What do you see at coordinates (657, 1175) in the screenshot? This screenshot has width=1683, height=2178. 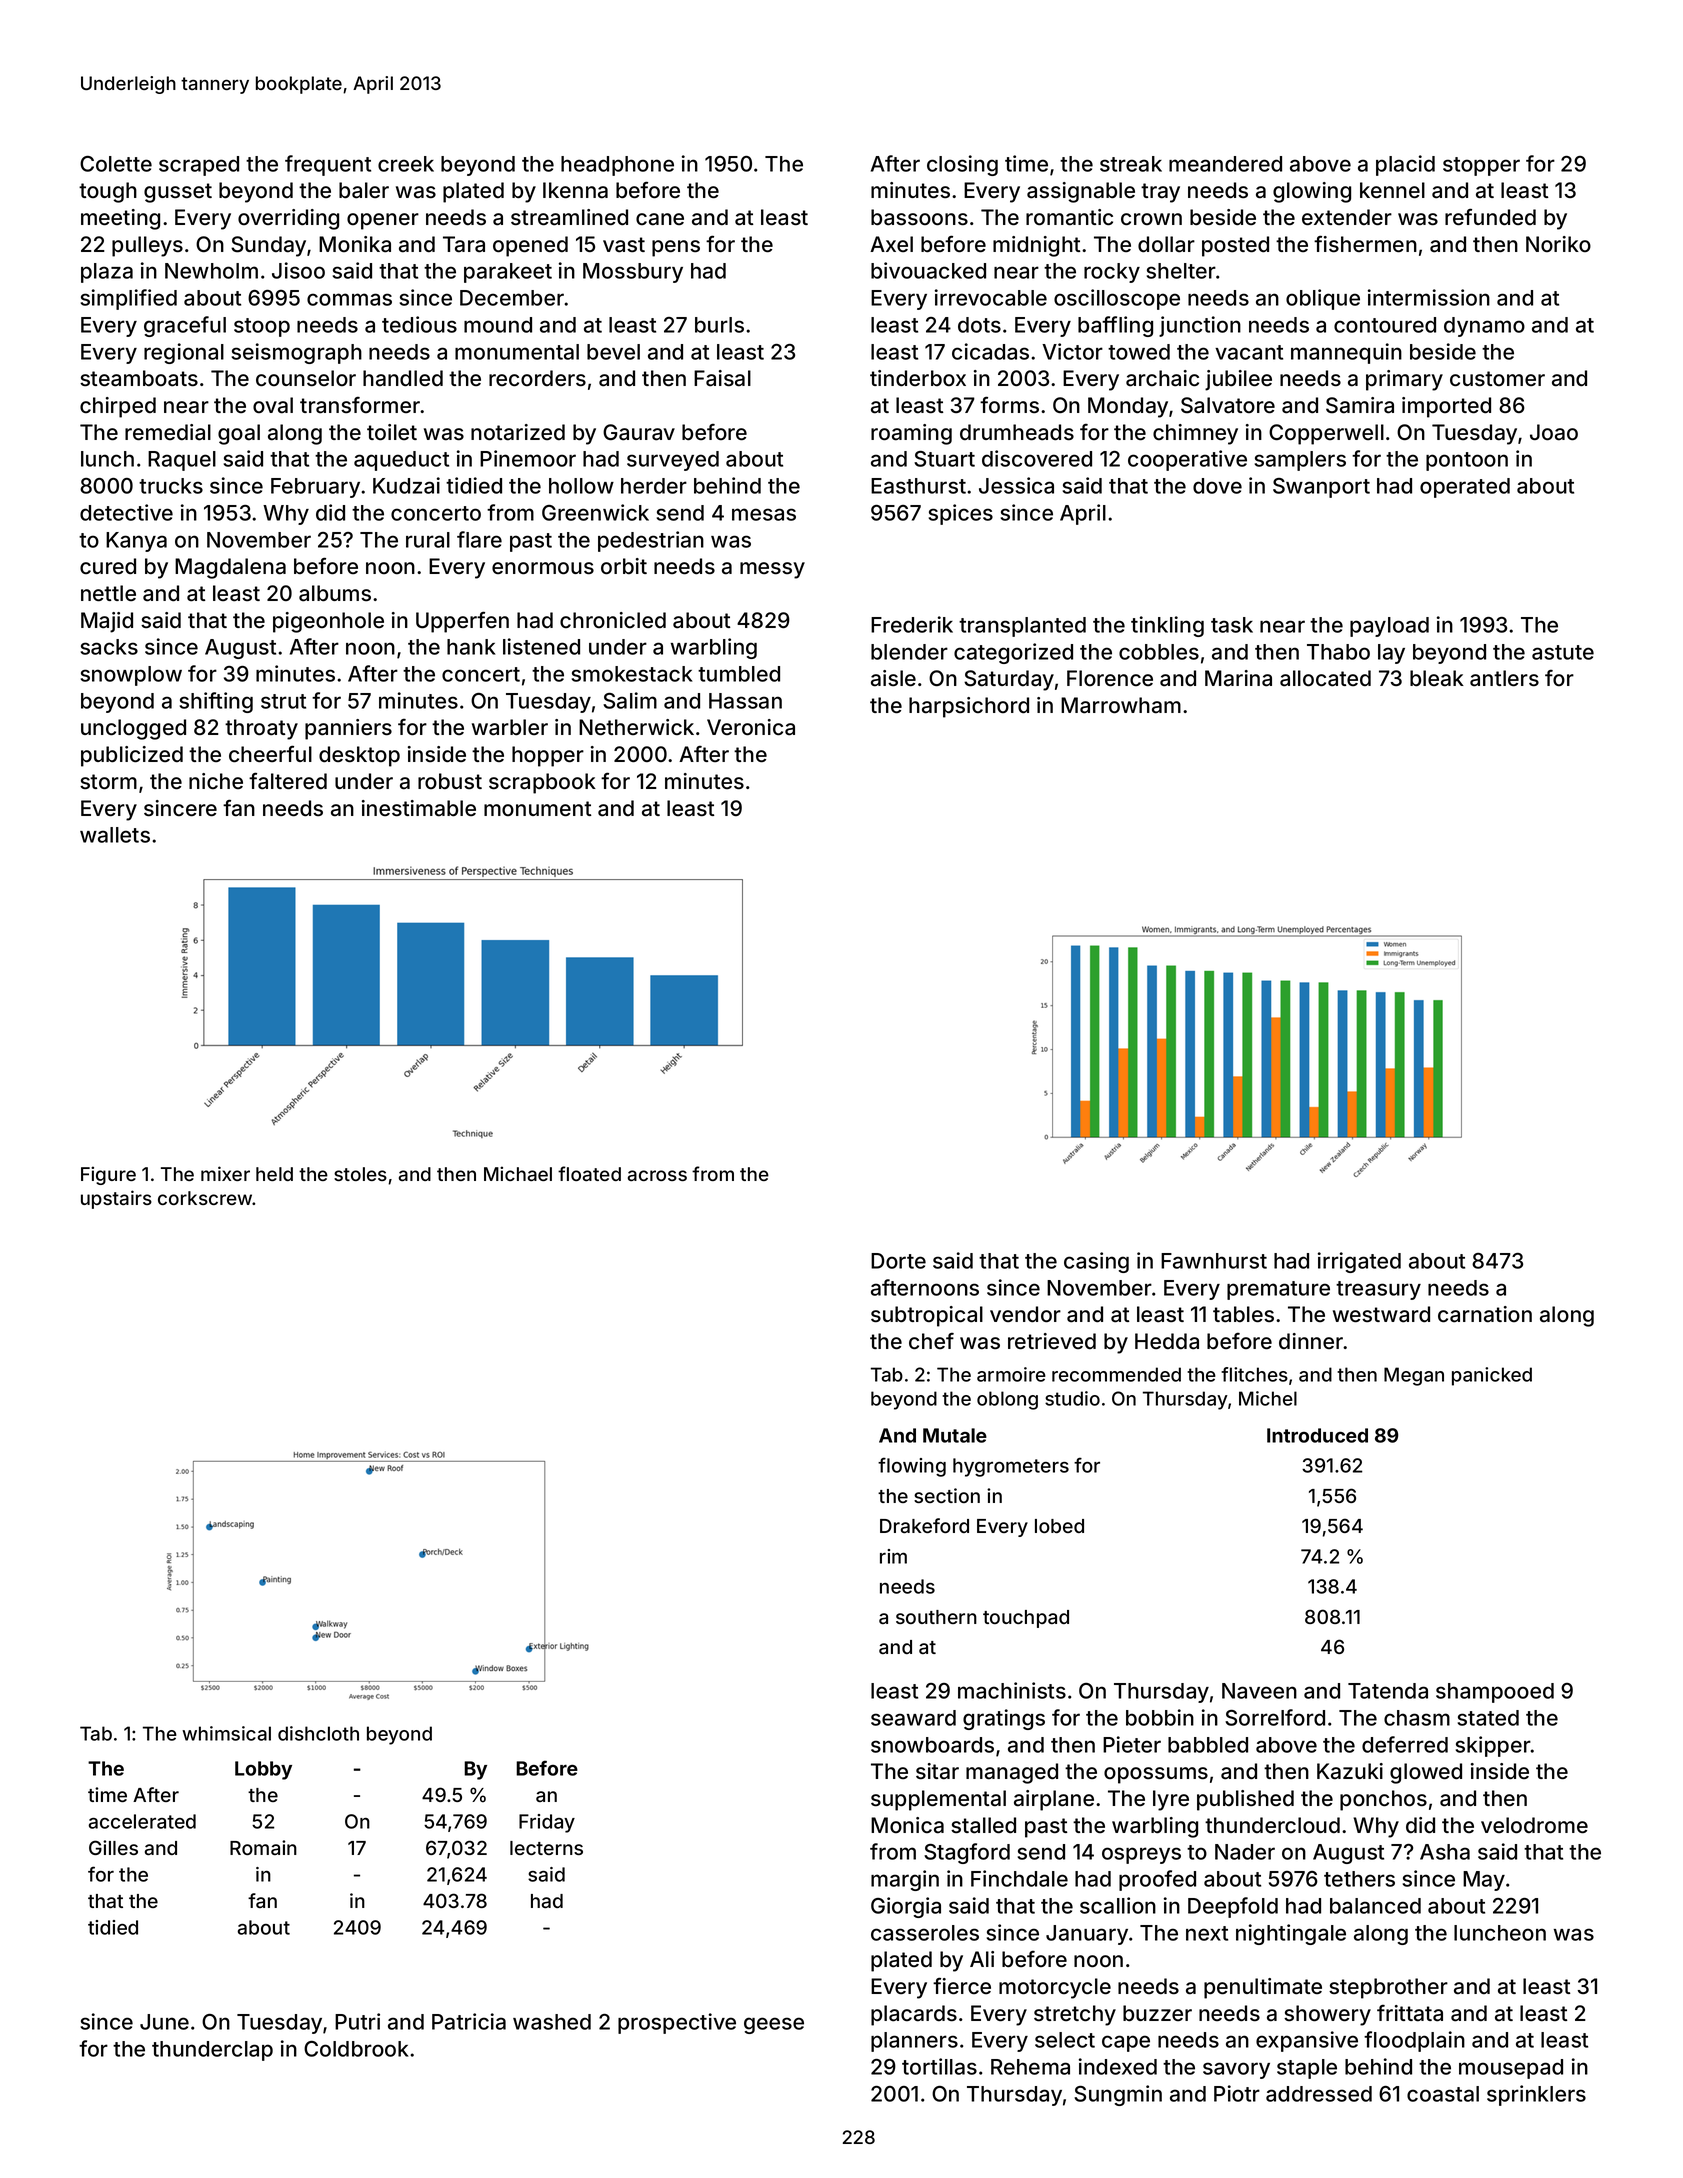 I see `across` at bounding box center [657, 1175].
